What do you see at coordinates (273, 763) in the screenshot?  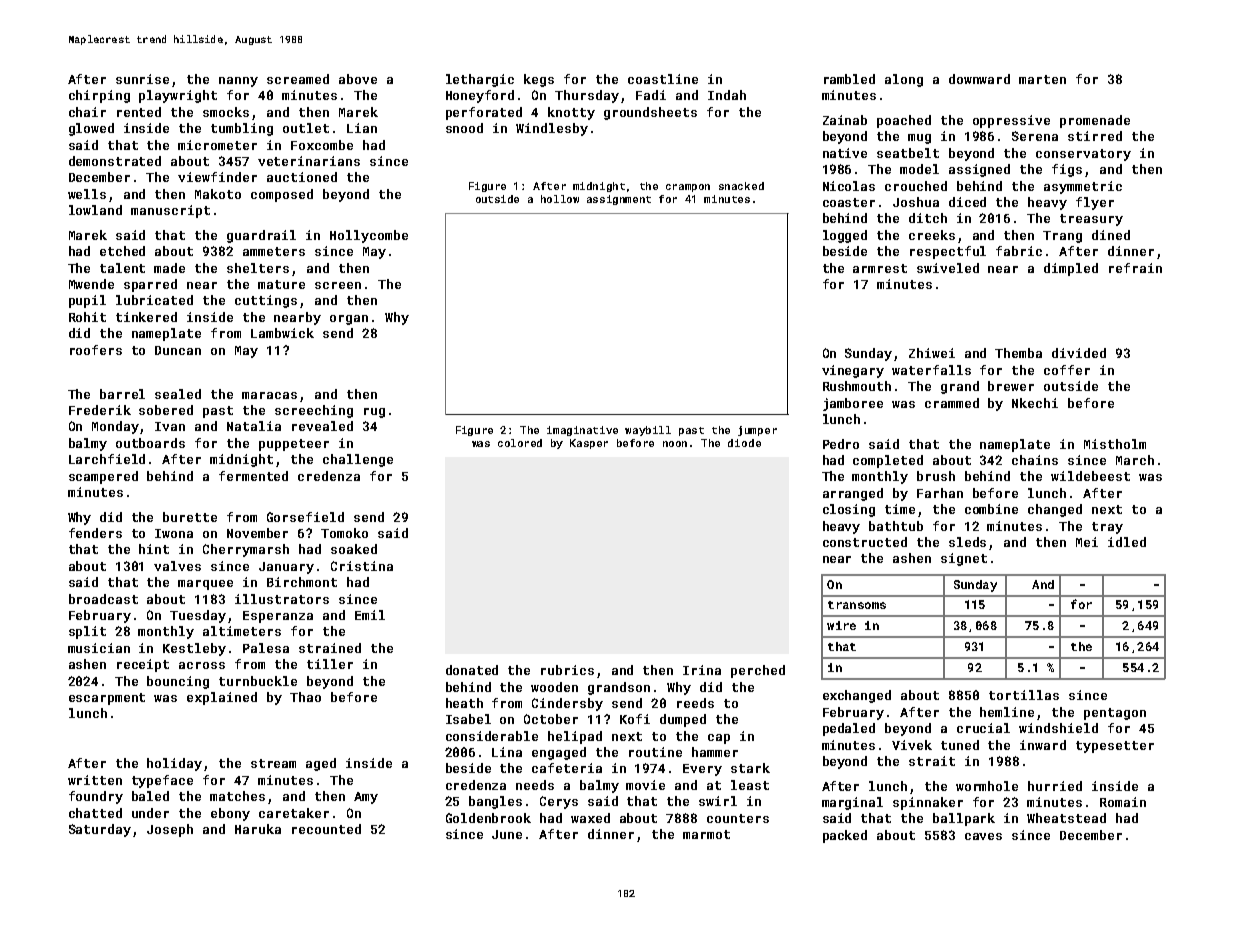 I see `stream` at bounding box center [273, 763].
